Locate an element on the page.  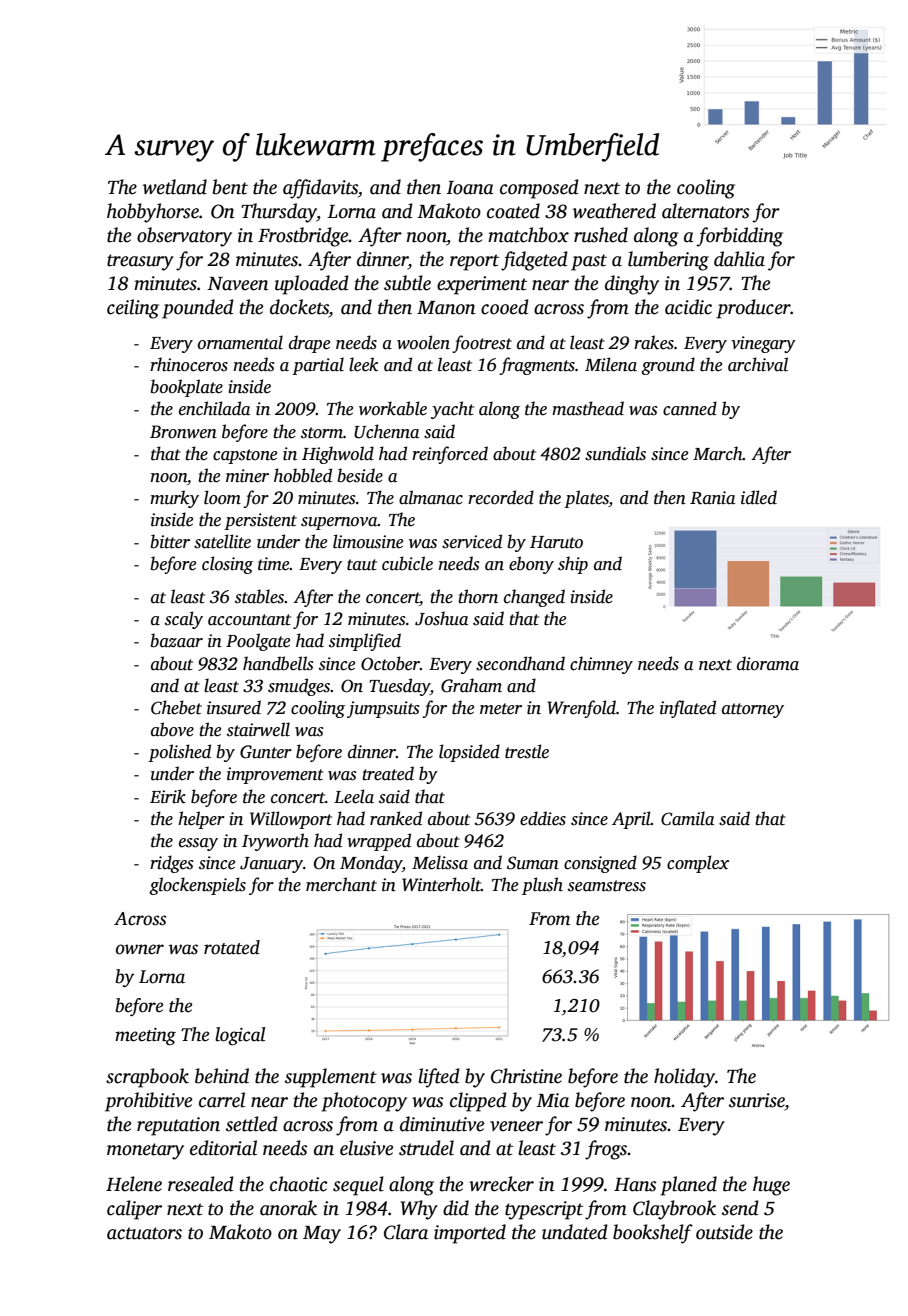
plush is located at coordinates (542, 886).
